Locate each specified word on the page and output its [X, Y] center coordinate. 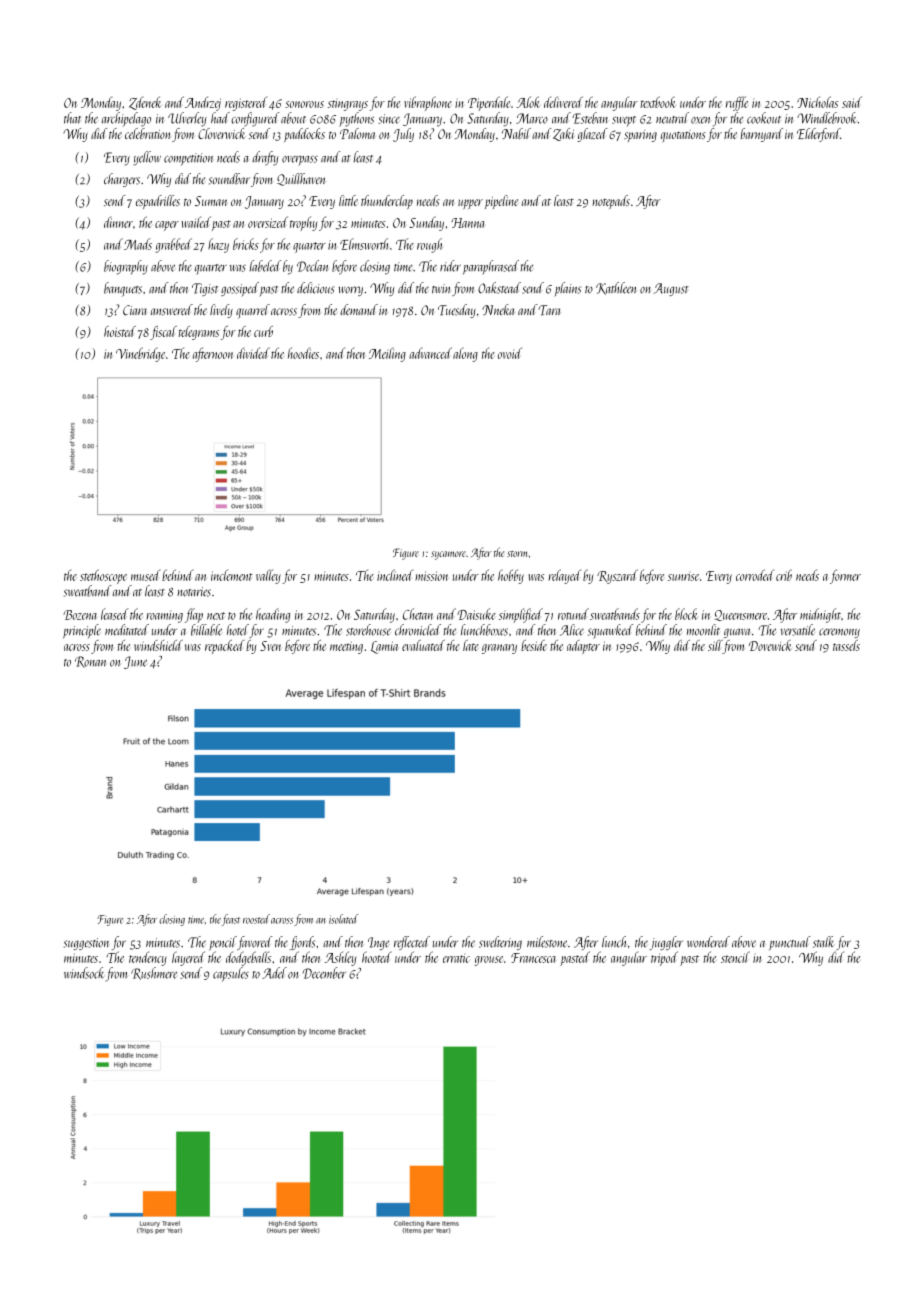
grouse [488, 961]
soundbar [229, 179]
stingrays [348, 105]
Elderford [818, 135]
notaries [194, 592]
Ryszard [617, 576]
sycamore [448, 555]
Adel [274, 973]
